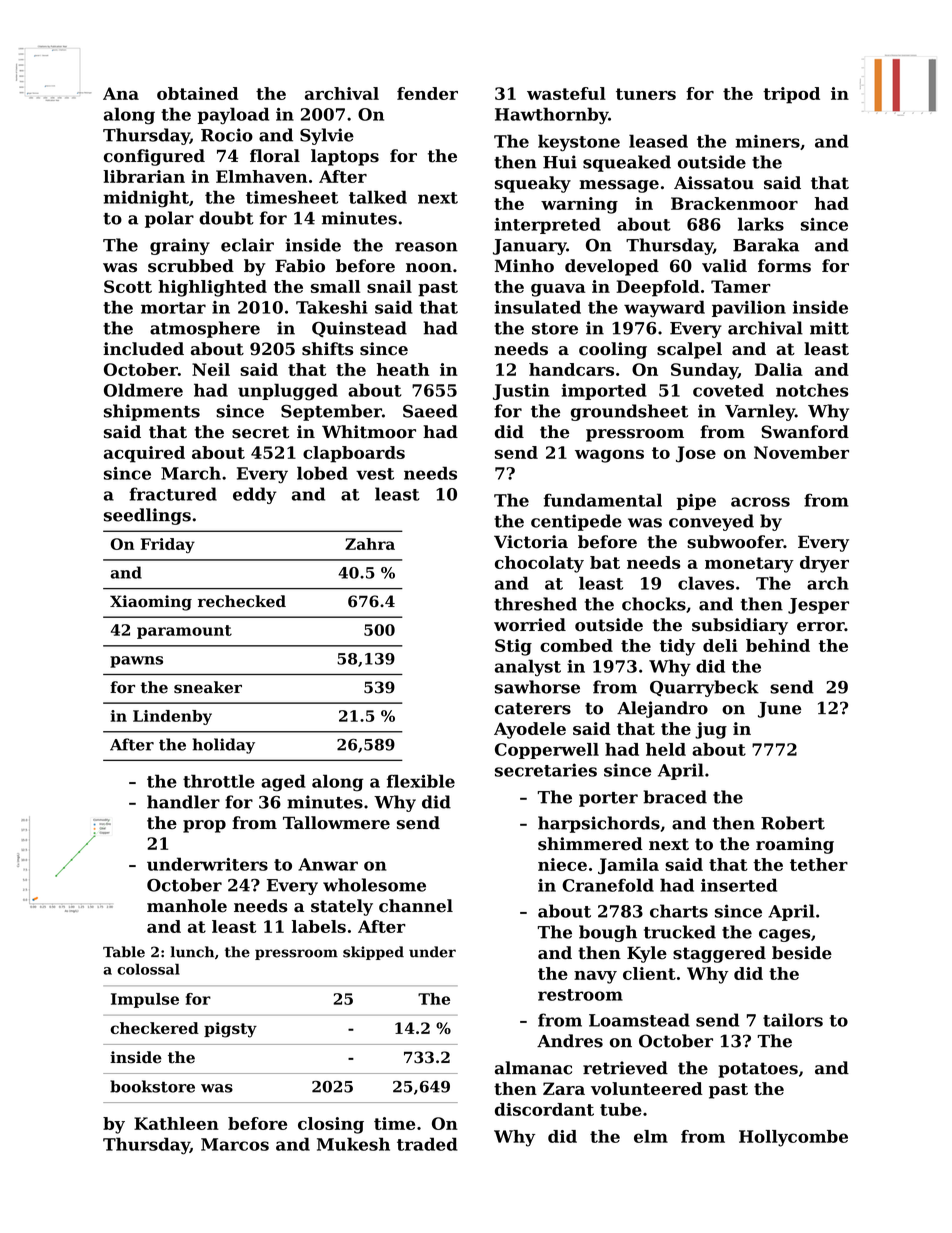 This document has width=952, height=1233. What do you see at coordinates (791, 95) in the document?
I see `tripod` at bounding box center [791, 95].
